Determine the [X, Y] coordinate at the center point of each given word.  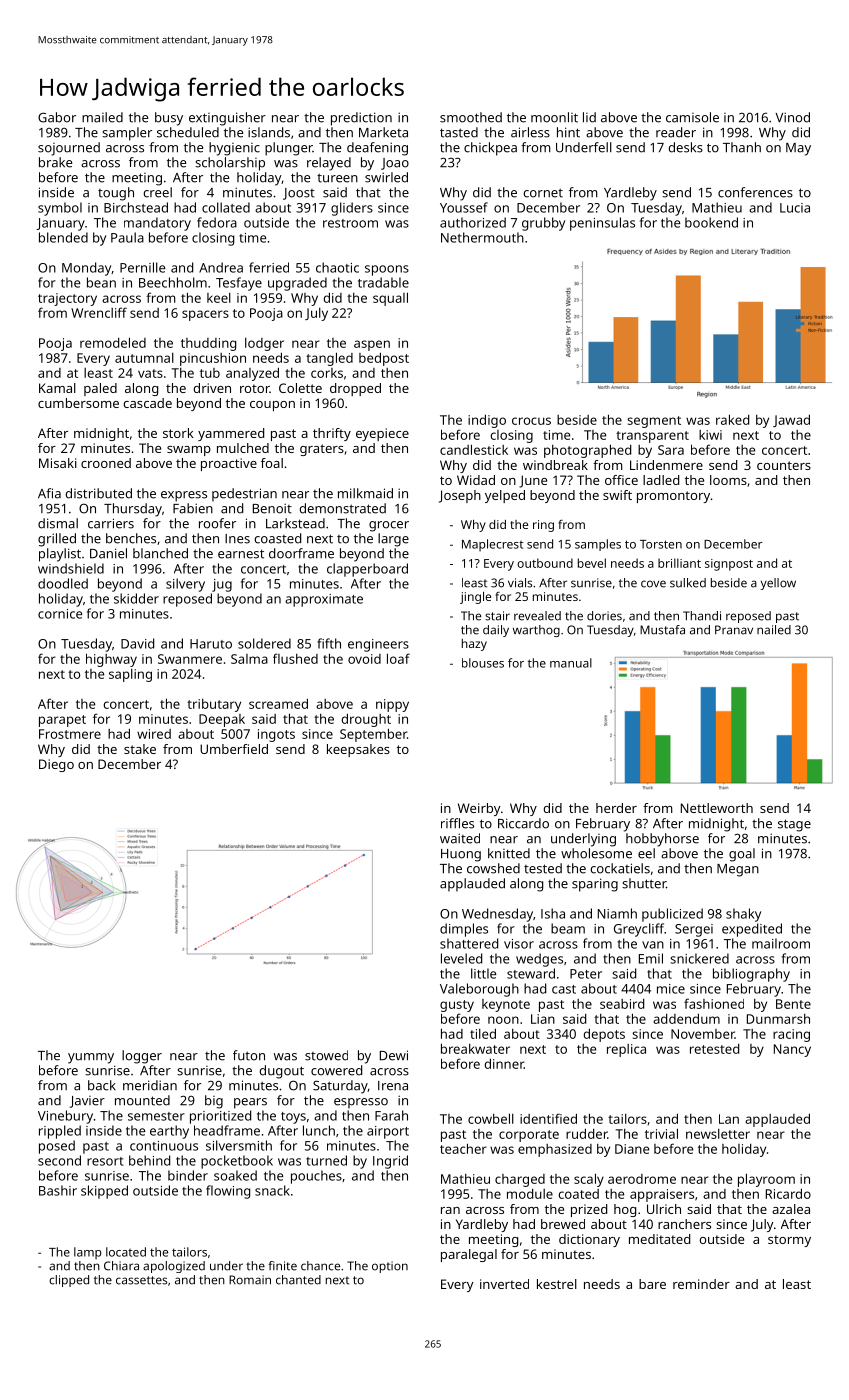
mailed [102, 117]
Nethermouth [482, 237]
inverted [504, 1284]
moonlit [554, 117]
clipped [69, 1281]
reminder [701, 1284]
